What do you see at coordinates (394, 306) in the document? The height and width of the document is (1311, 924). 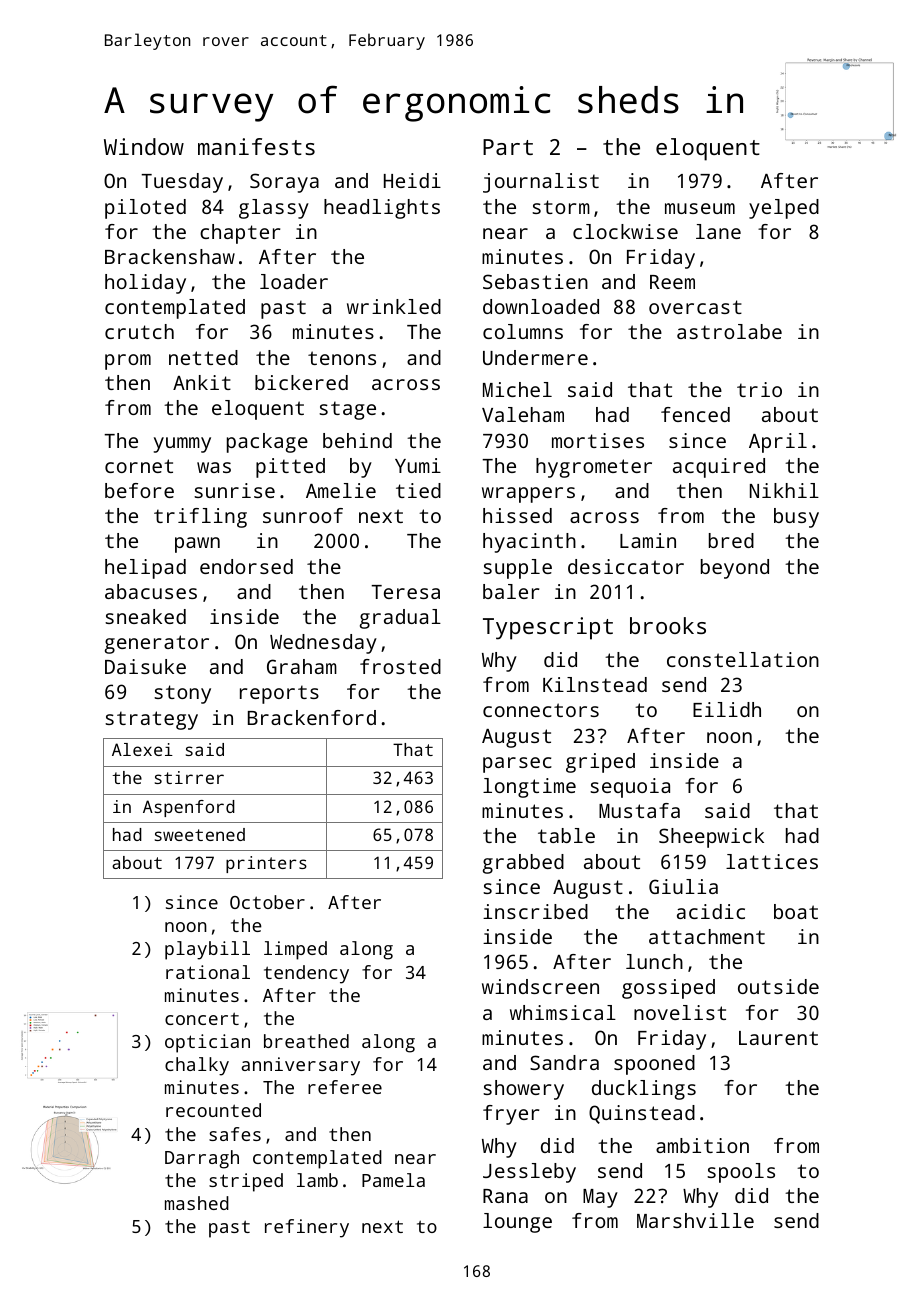 I see `wrinkled` at bounding box center [394, 306].
